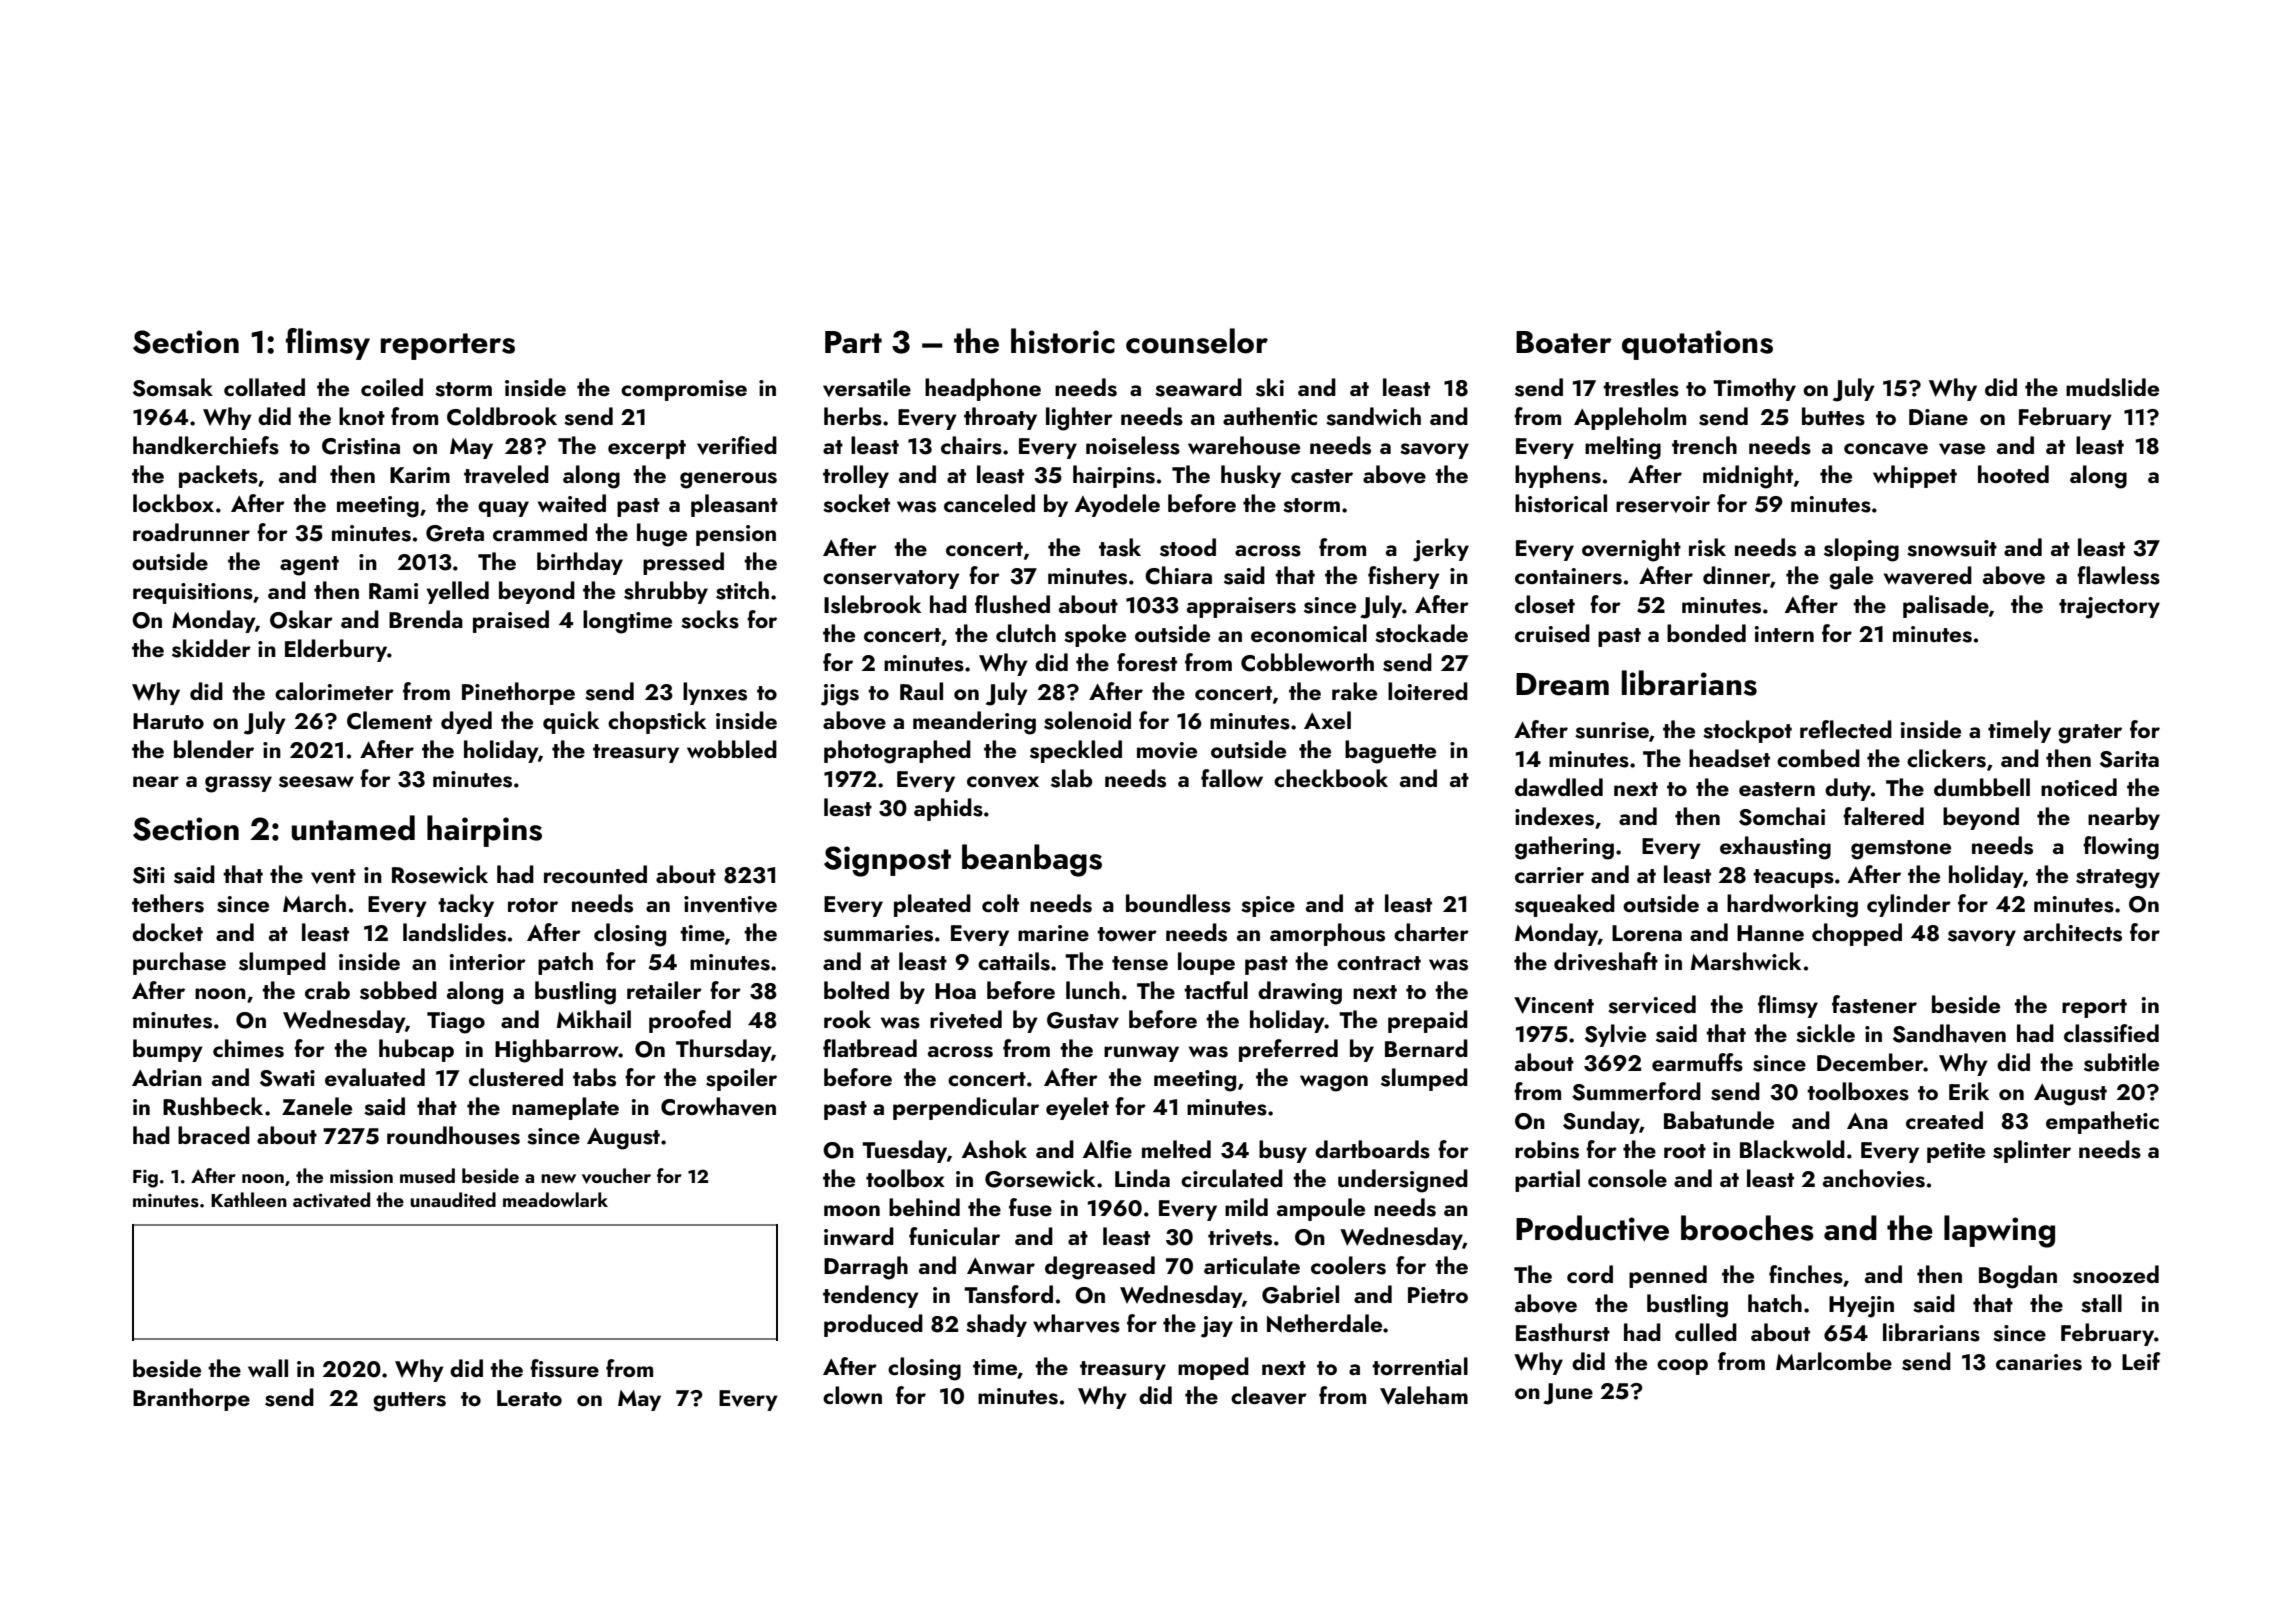  Describe the element at coordinates (179, 963) in the page. I see `purchase` at that location.
